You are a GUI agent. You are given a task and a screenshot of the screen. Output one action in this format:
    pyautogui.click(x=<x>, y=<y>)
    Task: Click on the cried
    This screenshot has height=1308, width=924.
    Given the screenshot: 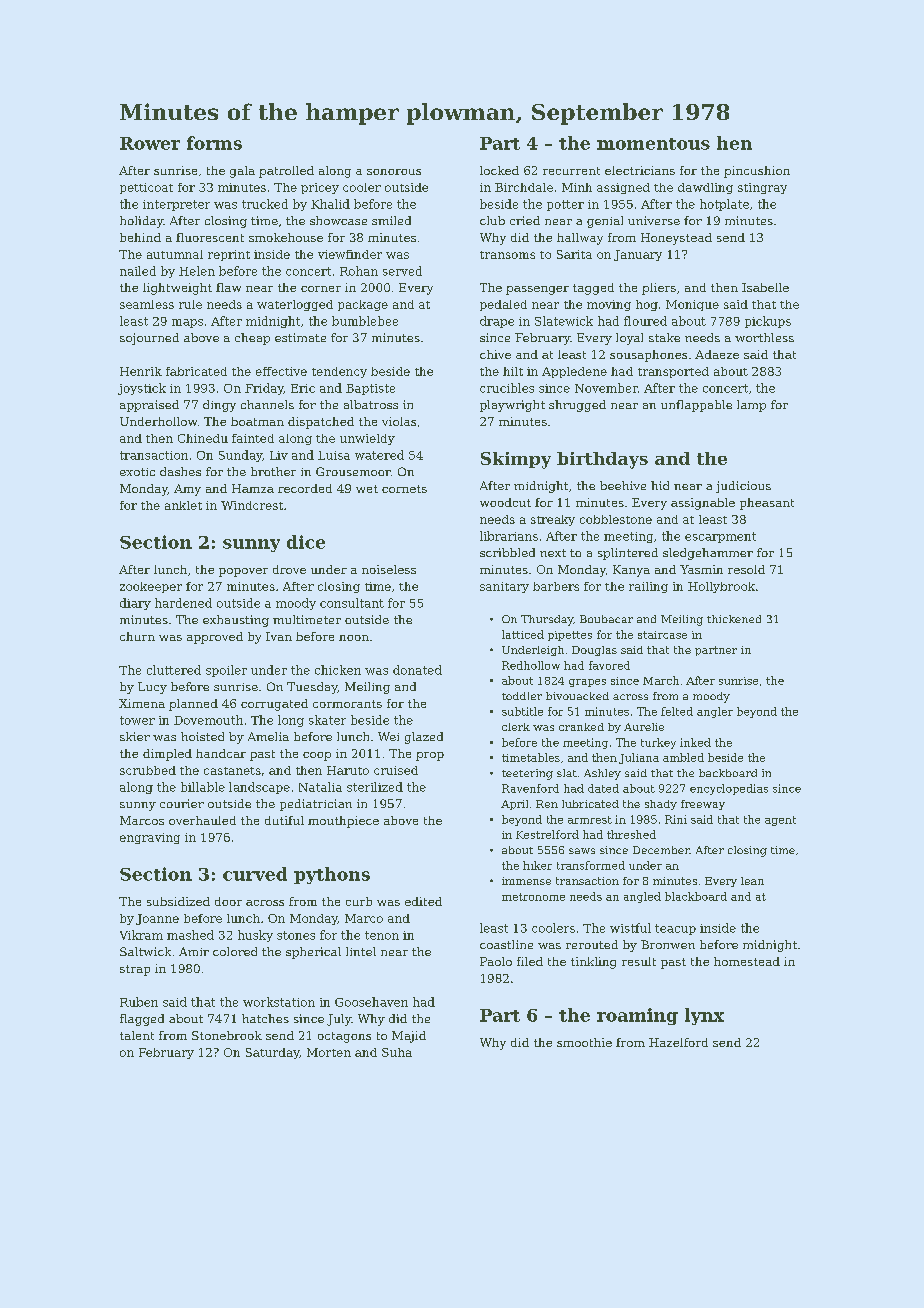 What is the action you would take?
    pyautogui.click(x=525, y=220)
